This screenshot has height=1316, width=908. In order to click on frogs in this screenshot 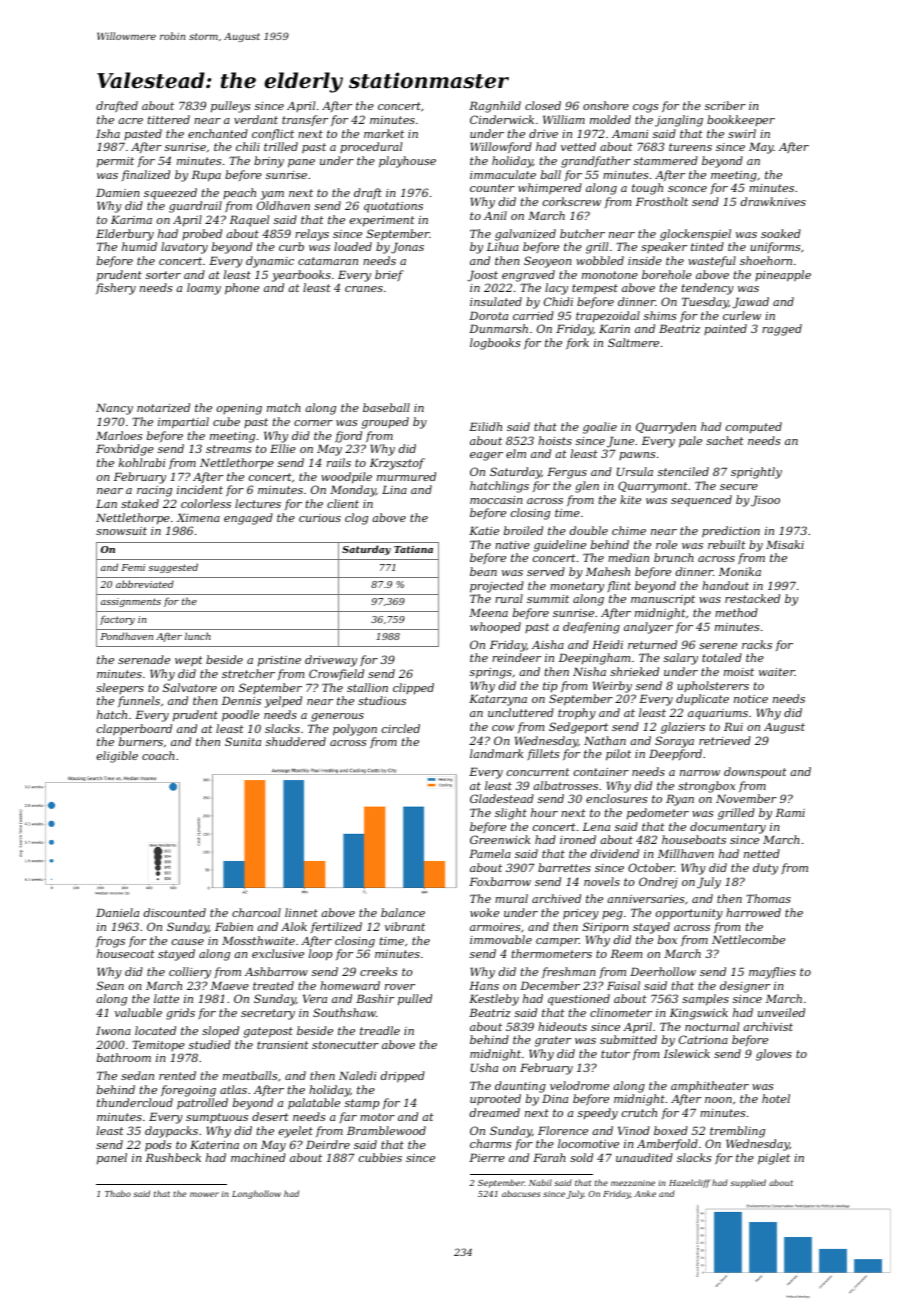, I will do `click(110, 942)`.
